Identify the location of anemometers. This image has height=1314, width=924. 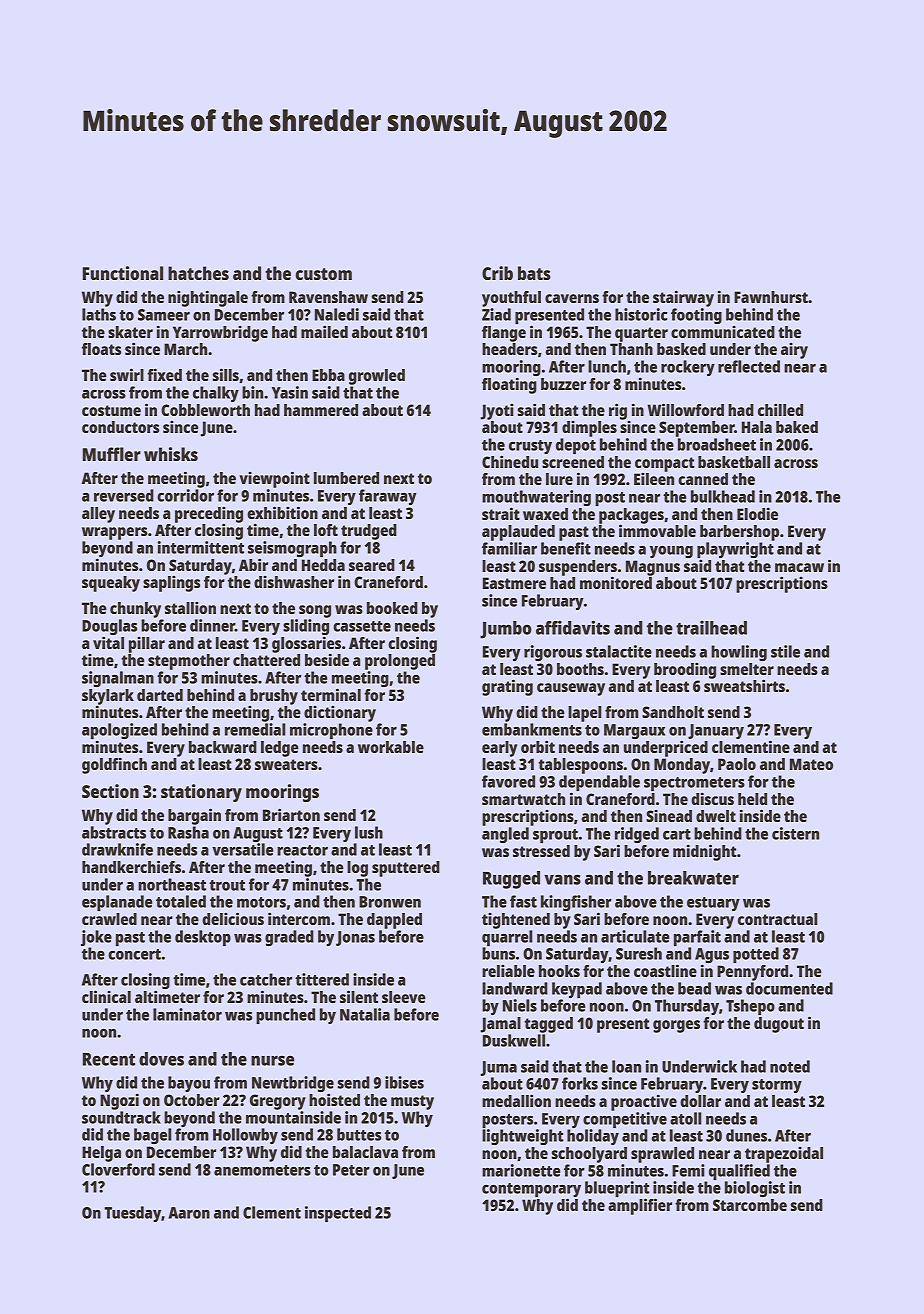
(262, 1170).
